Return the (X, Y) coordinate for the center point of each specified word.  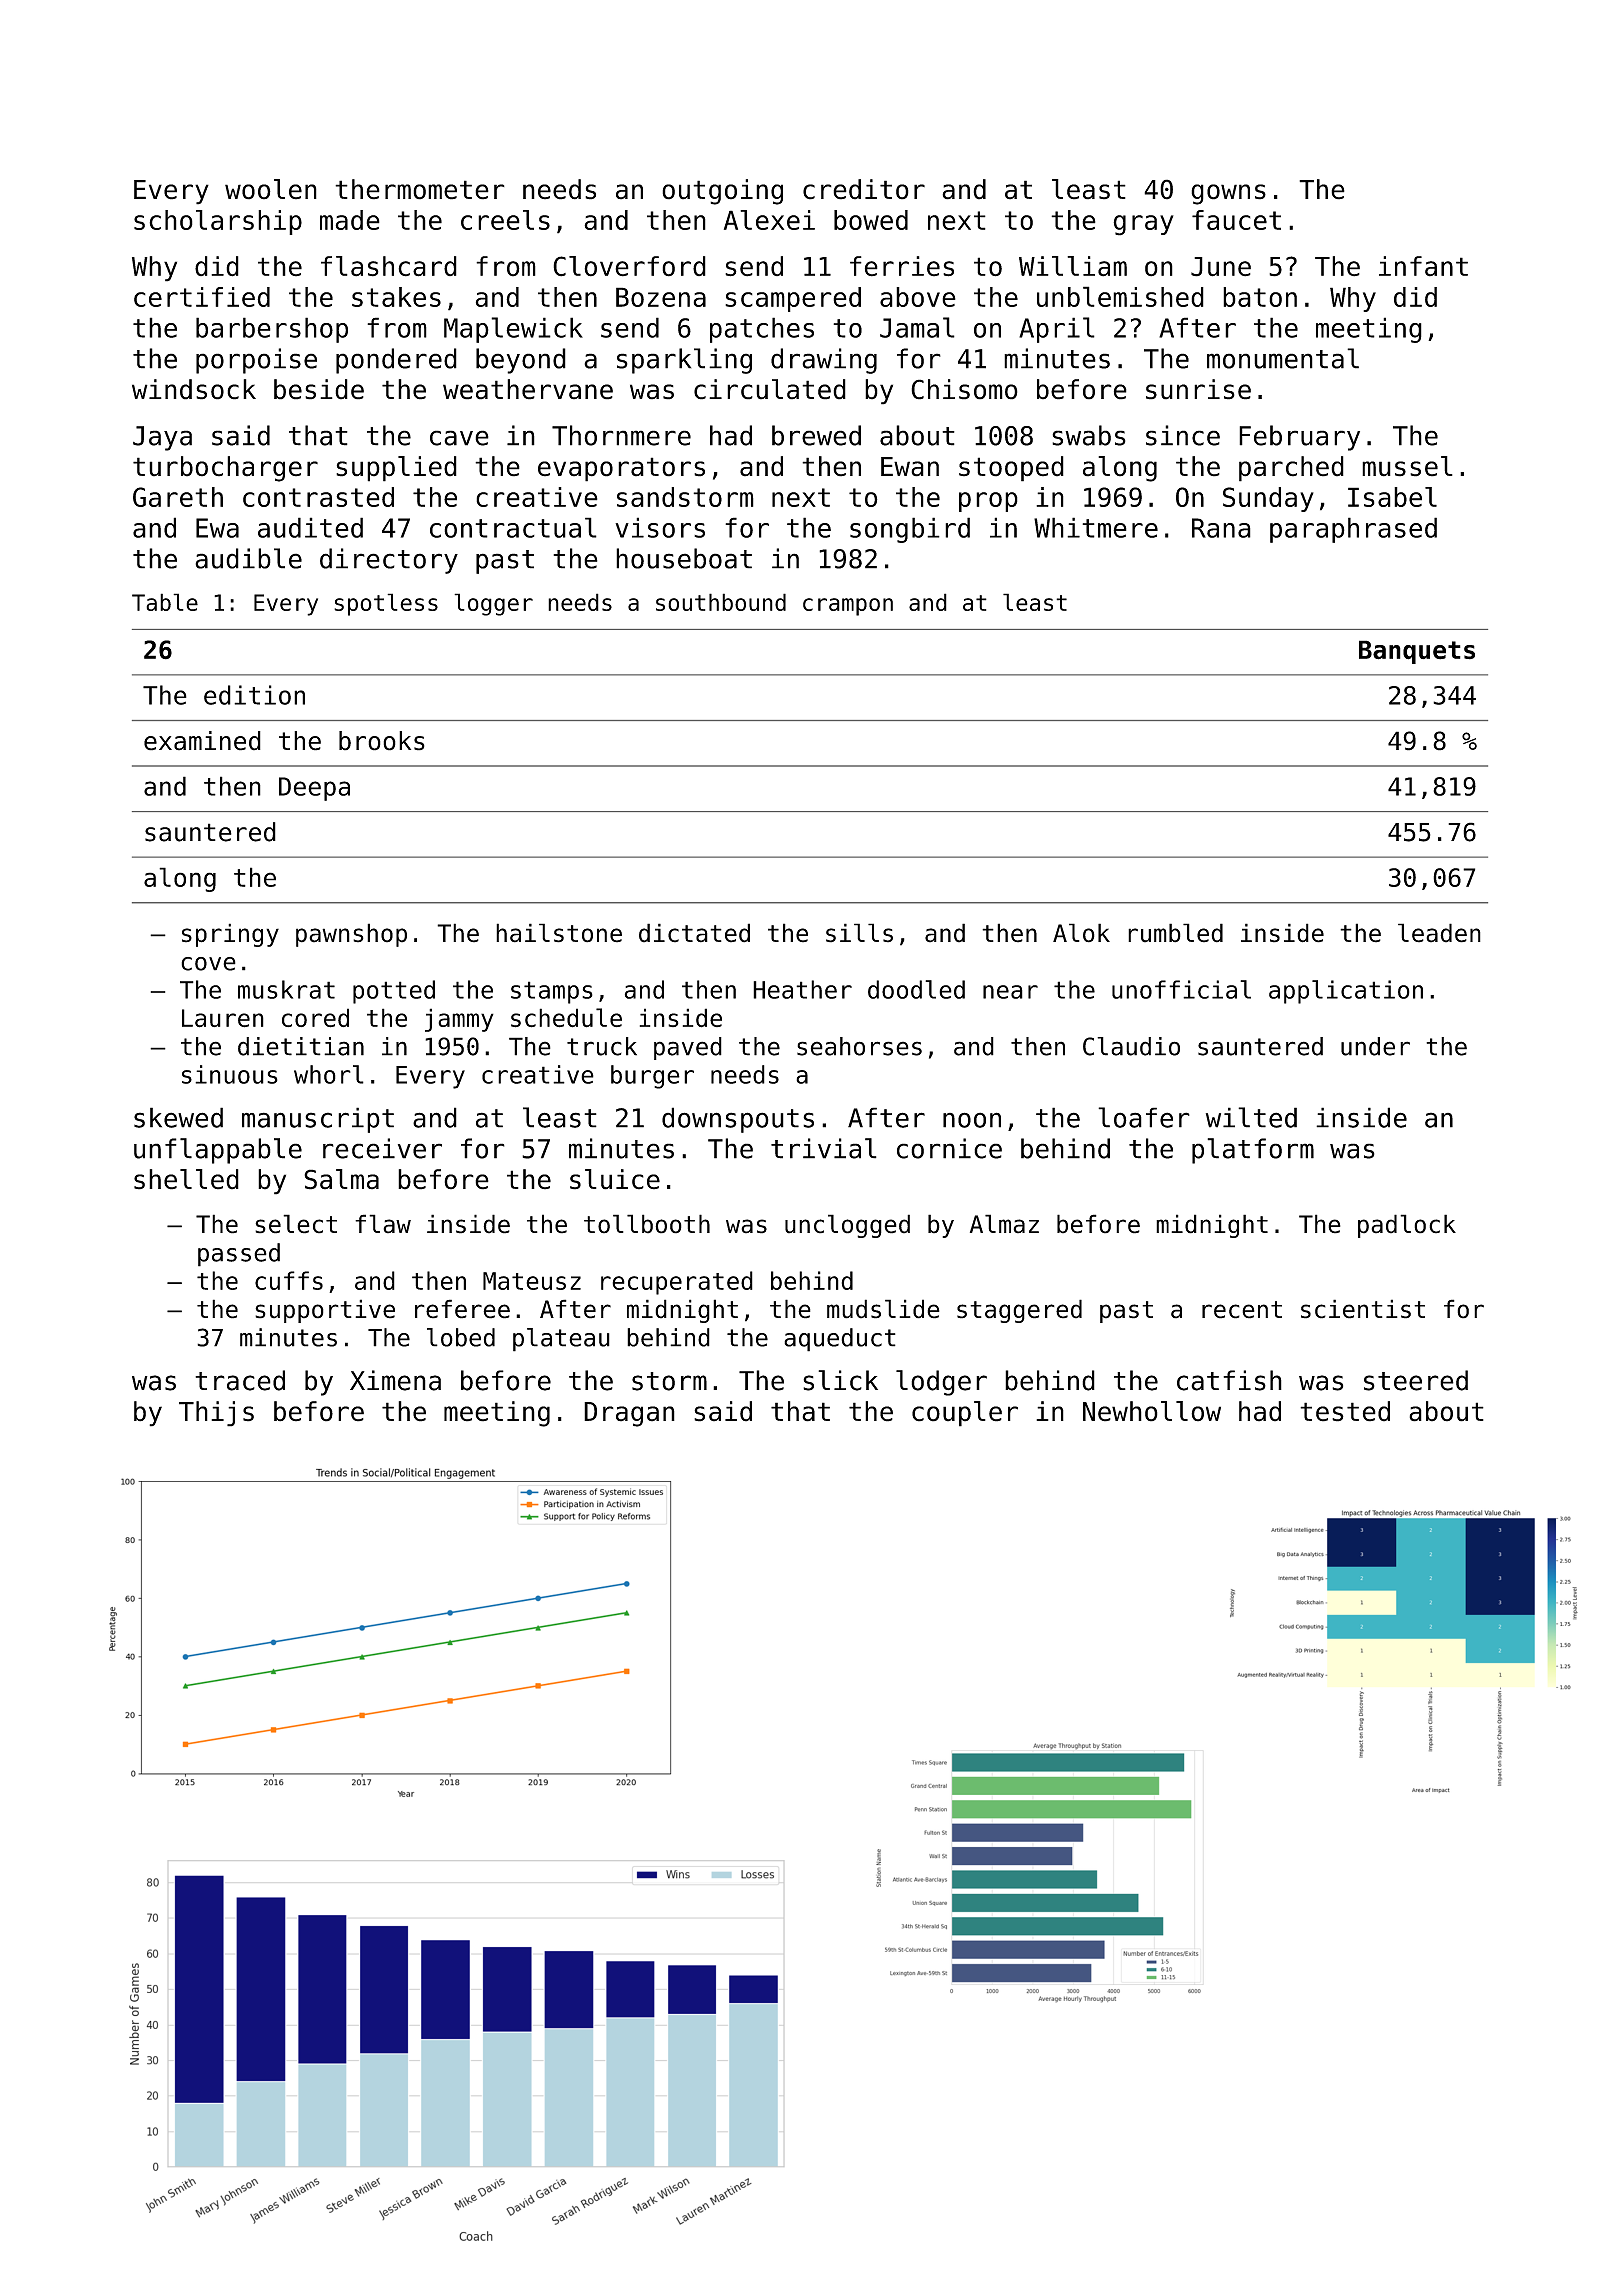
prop (988, 502)
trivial (824, 1148)
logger (493, 604)
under (1375, 1046)
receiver (382, 1148)
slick (840, 1380)
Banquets (1417, 652)
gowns (1228, 194)
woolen (271, 189)
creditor (864, 189)
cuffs (289, 1280)
